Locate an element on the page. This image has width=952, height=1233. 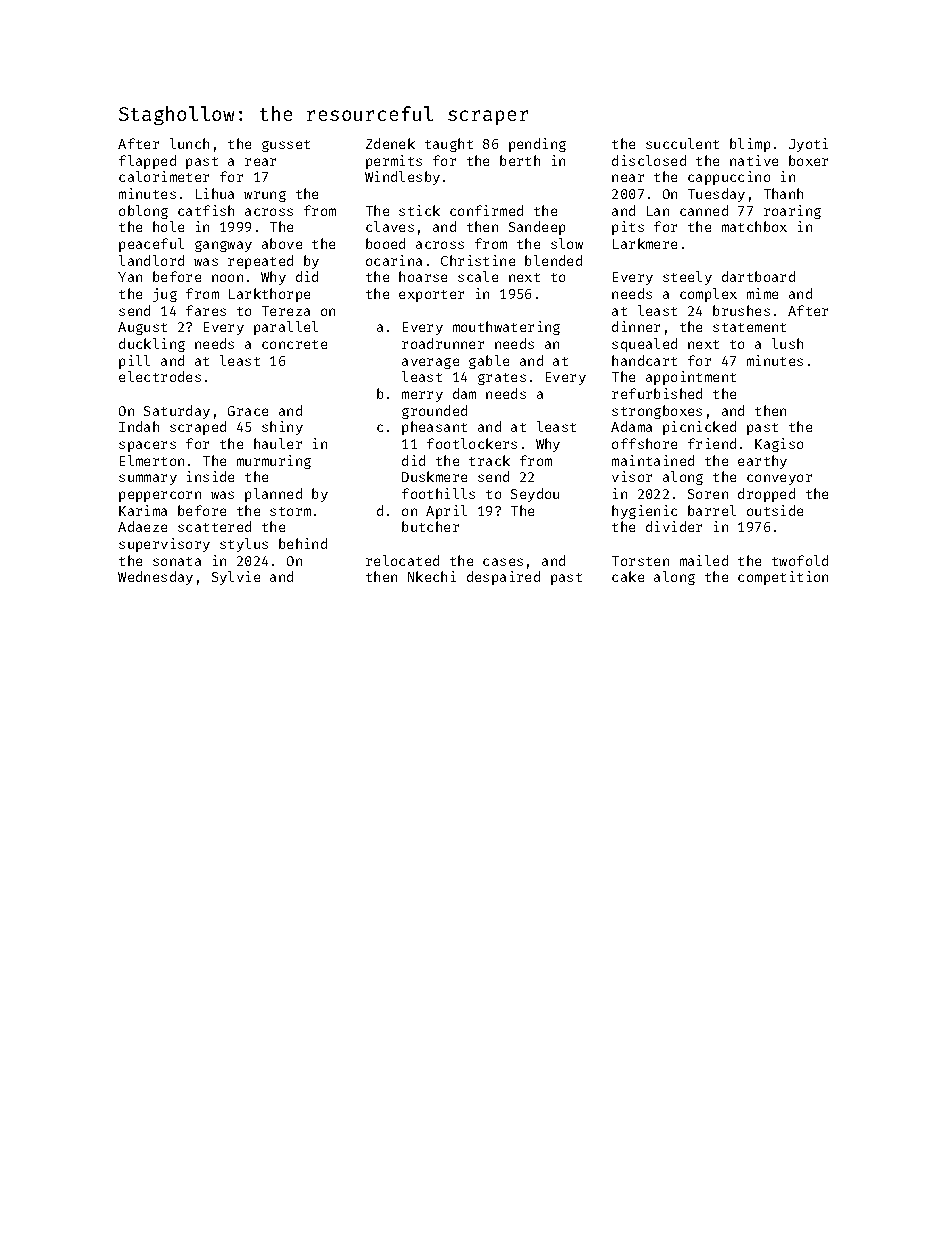
friend is located at coordinates (712, 443).
